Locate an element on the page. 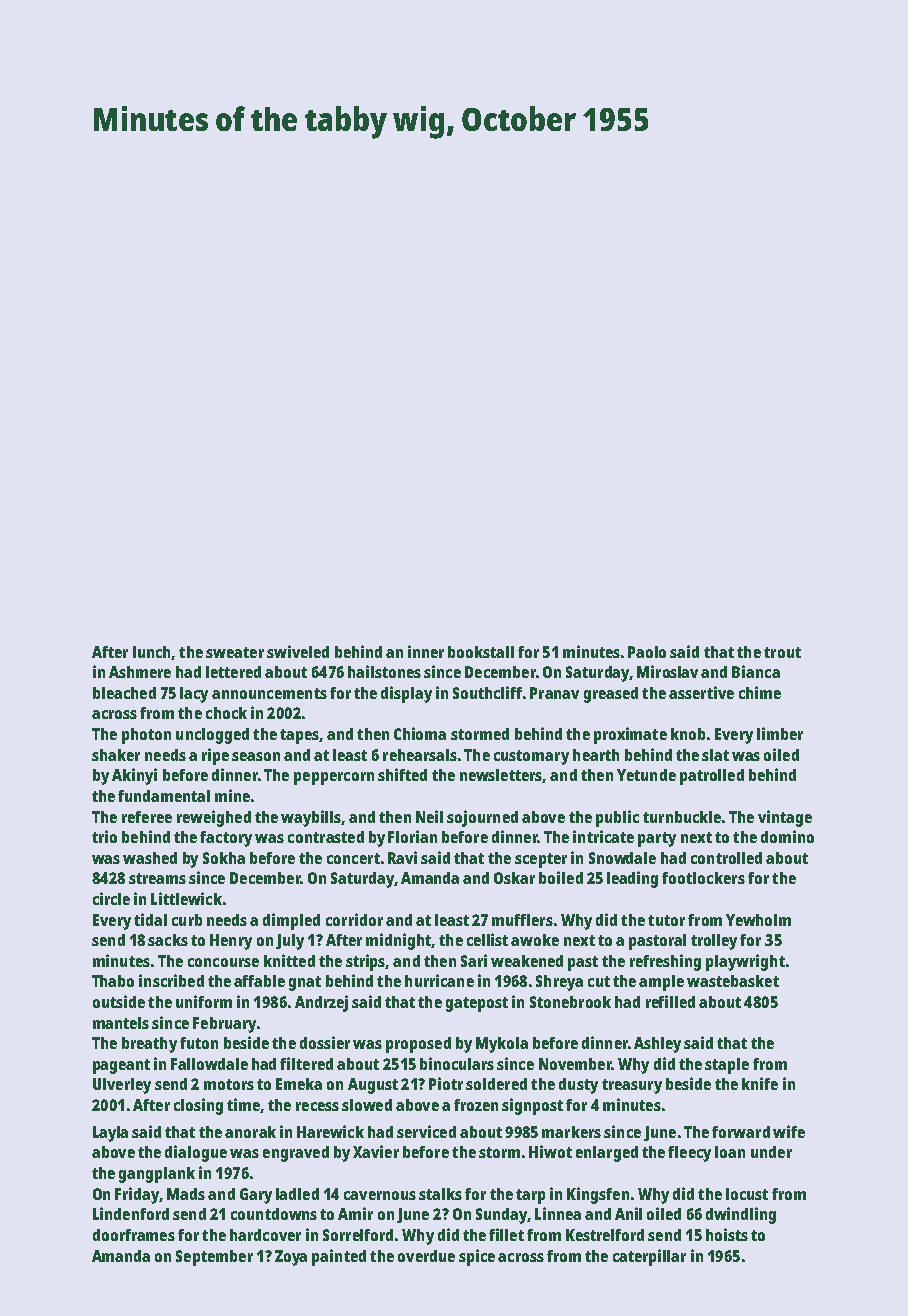 The image size is (908, 1316). rehearsals is located at coordinates (420, 755).
